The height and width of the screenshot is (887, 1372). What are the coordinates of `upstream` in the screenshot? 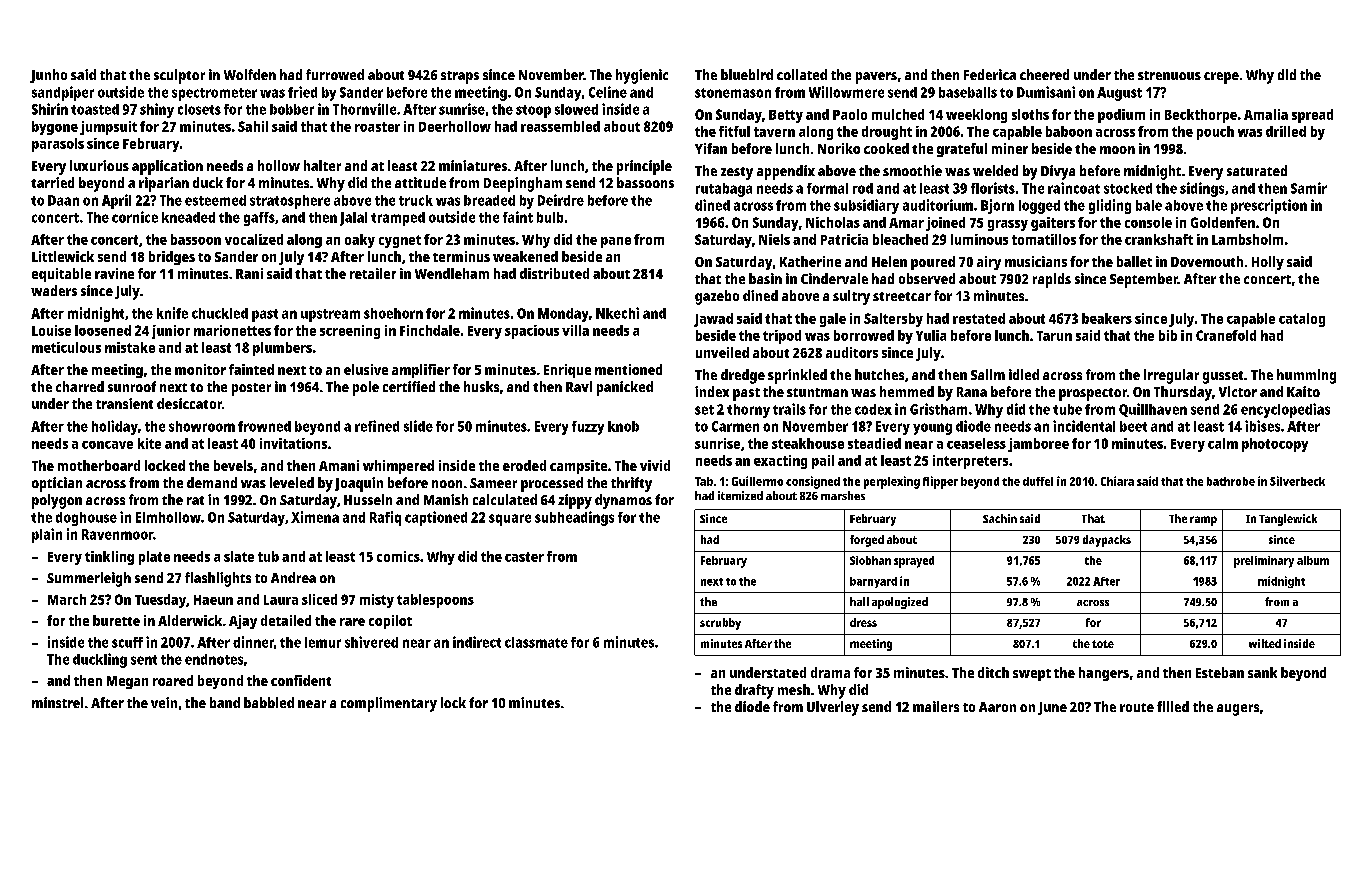 It's located at (330, 315).
